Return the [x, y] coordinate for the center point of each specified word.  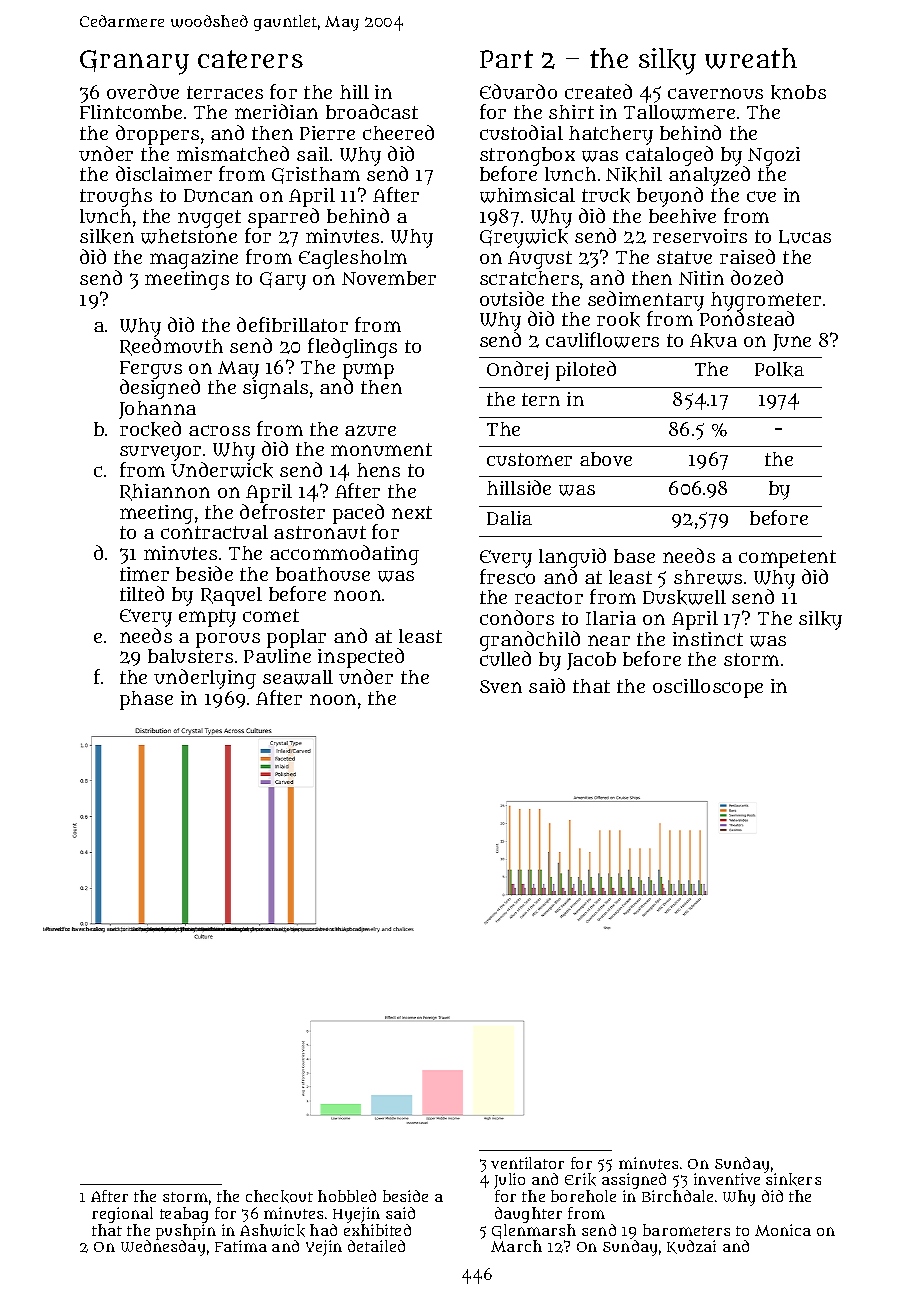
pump [368, 371]
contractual [214, 532]
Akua [713, 340]
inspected [361, 658]
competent [787, 559]
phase [146, 700]
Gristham [316, 175]
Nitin [701, 278]
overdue [143, 91]
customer [529, 459]
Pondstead [747, 318]
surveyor [160, 453]
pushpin [186, 1232]
